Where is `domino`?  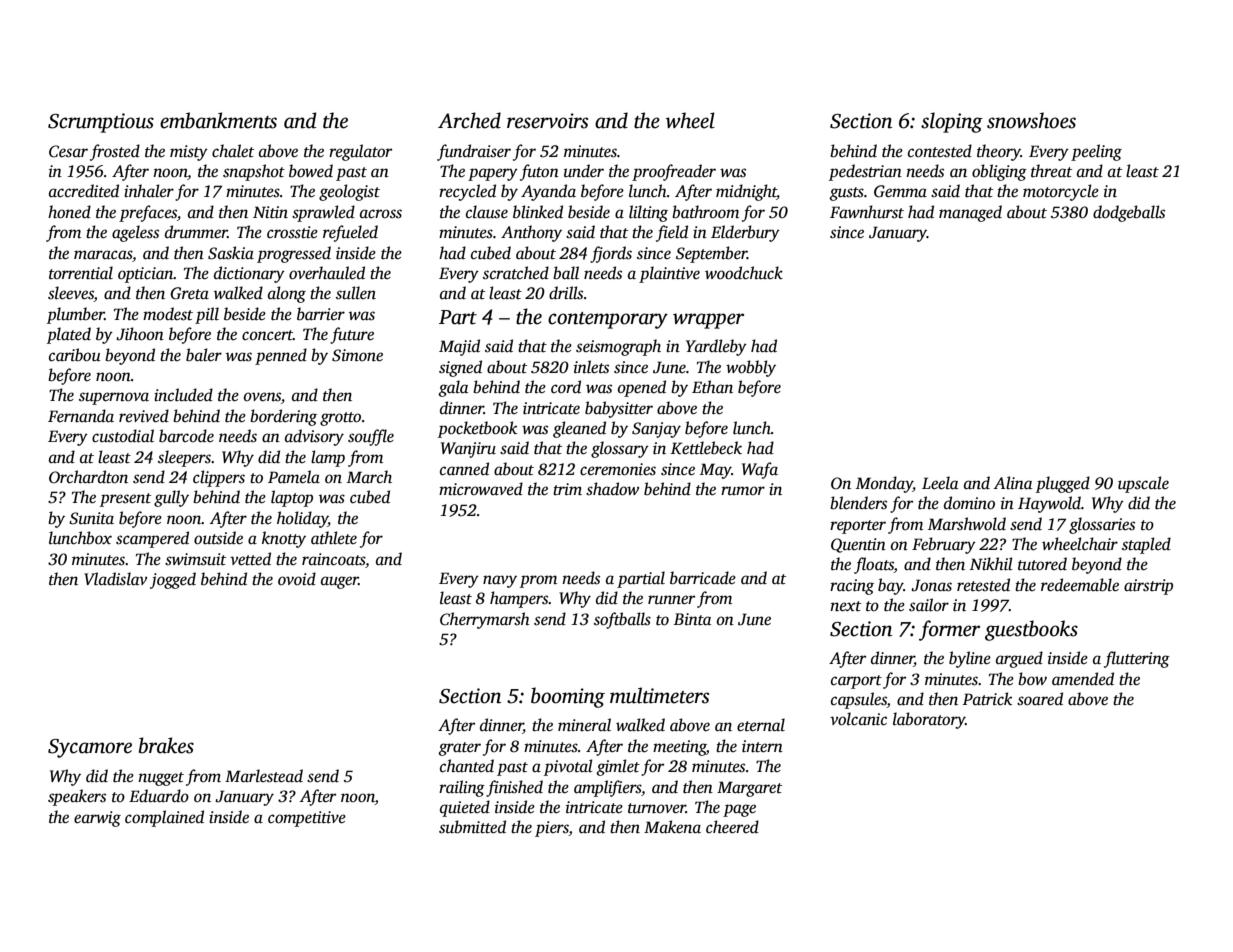 domino is located at coordinates (969, 503).
